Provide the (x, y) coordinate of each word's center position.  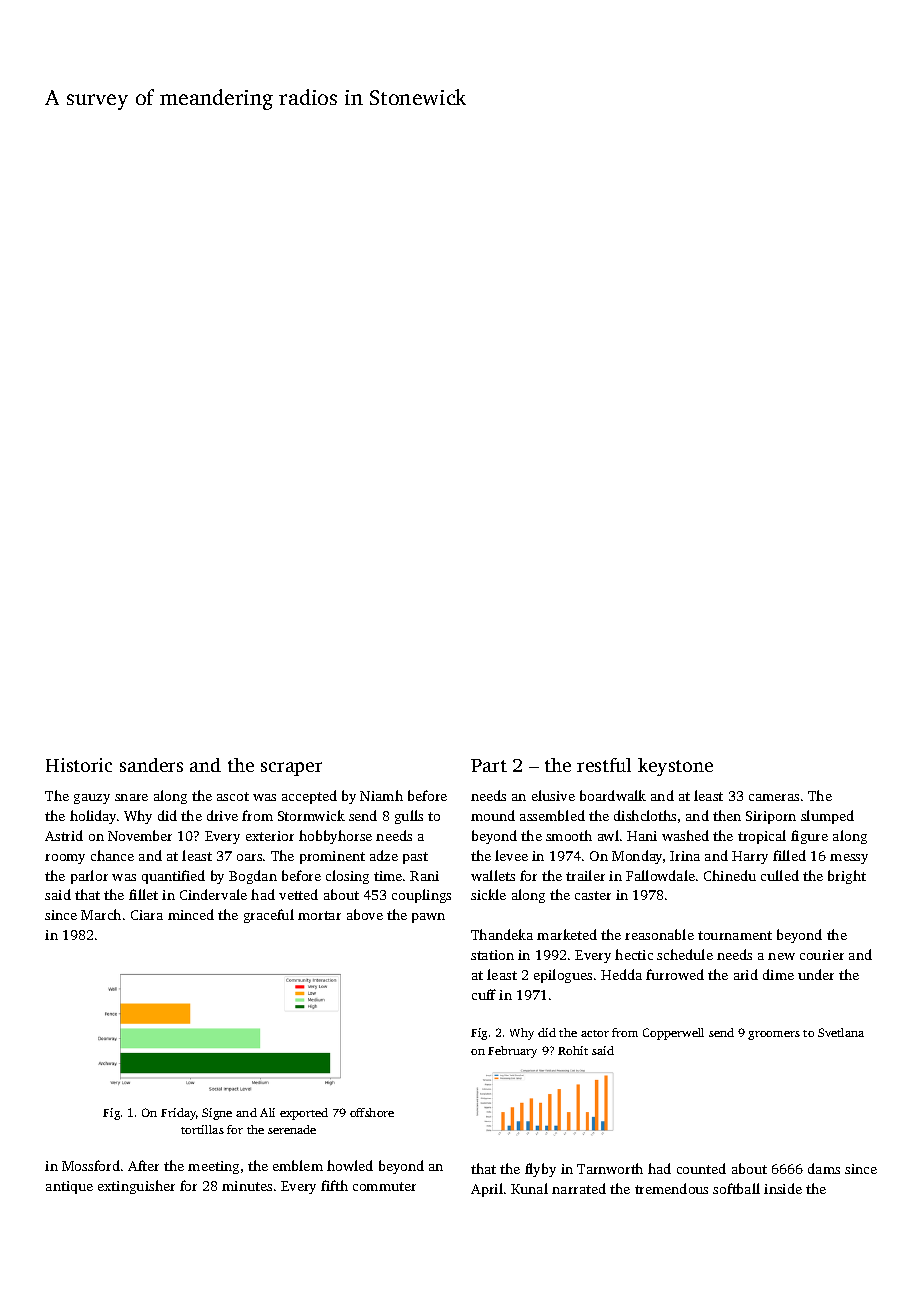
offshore (372, 1112)
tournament (735, 935)
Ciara (147, 915)
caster (593, 895)
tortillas (202, 1129)
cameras (774, 797)
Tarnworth (610, 1168)
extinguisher (136, 1187)
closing (347, 877)
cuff (484, 994)
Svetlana (841, 1032)
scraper (291, 769)
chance (112, 855)
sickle (488, 894)
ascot (233, 796)
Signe (217, 1114)
